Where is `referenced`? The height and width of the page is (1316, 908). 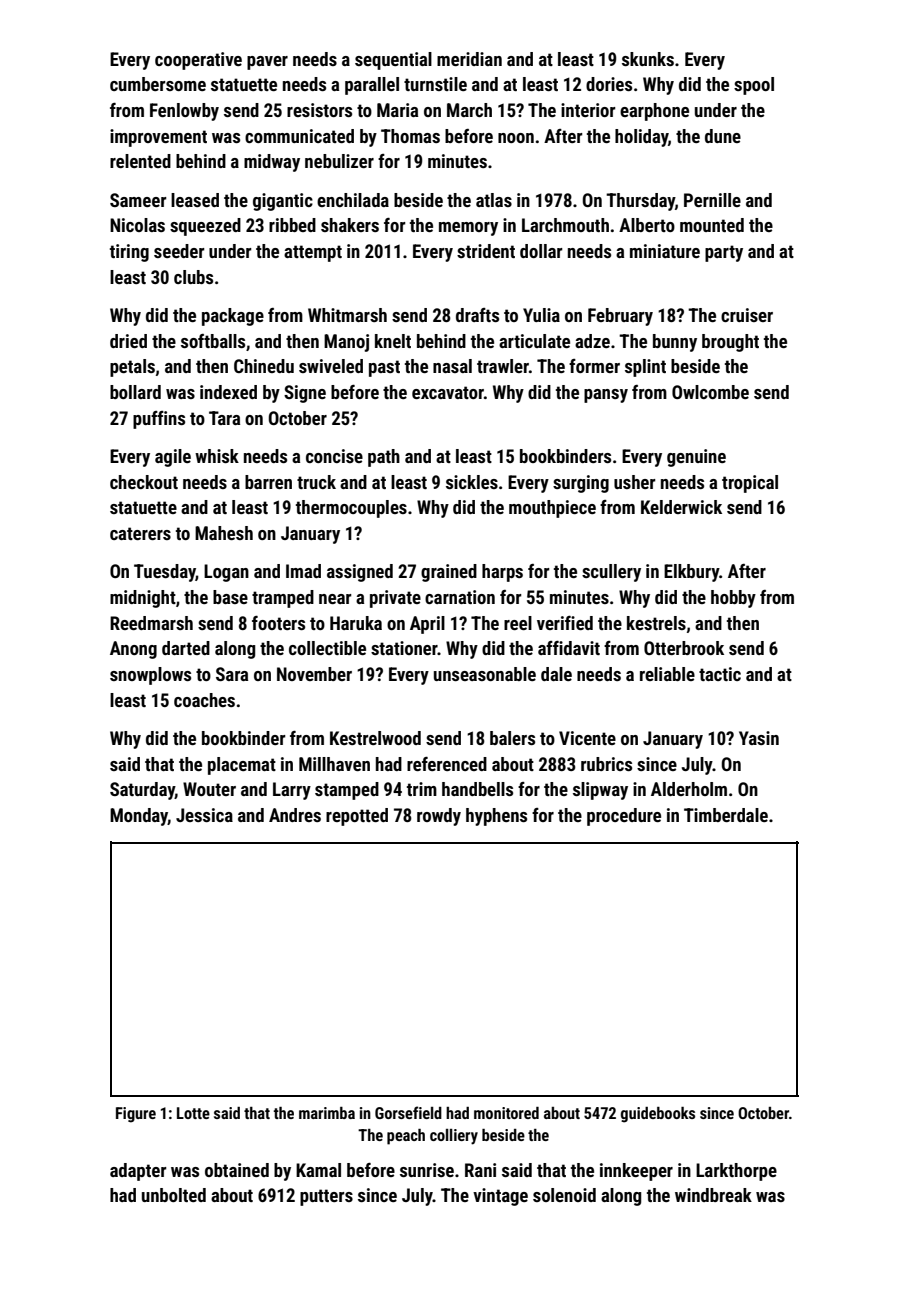 referenced is located at coordinates (447, 764).
